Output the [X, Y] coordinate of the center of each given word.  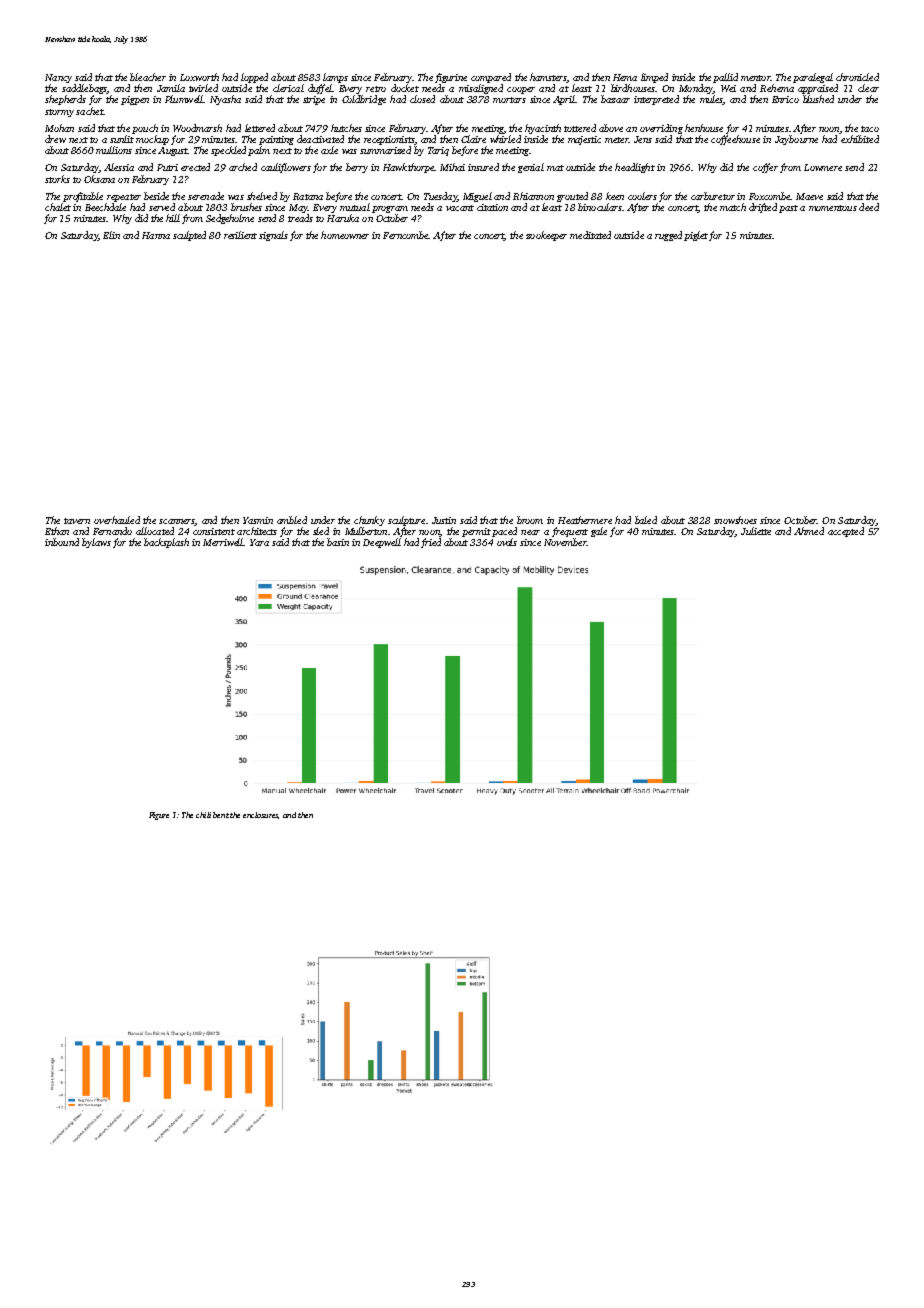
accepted [846, 532]
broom [530, 520]
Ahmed [809, 531]
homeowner [345, 235]
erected [195, 167]
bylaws [96, 543]
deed [869, 207]
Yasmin [258, 520]
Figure [159, 816]
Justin [444, 520]
